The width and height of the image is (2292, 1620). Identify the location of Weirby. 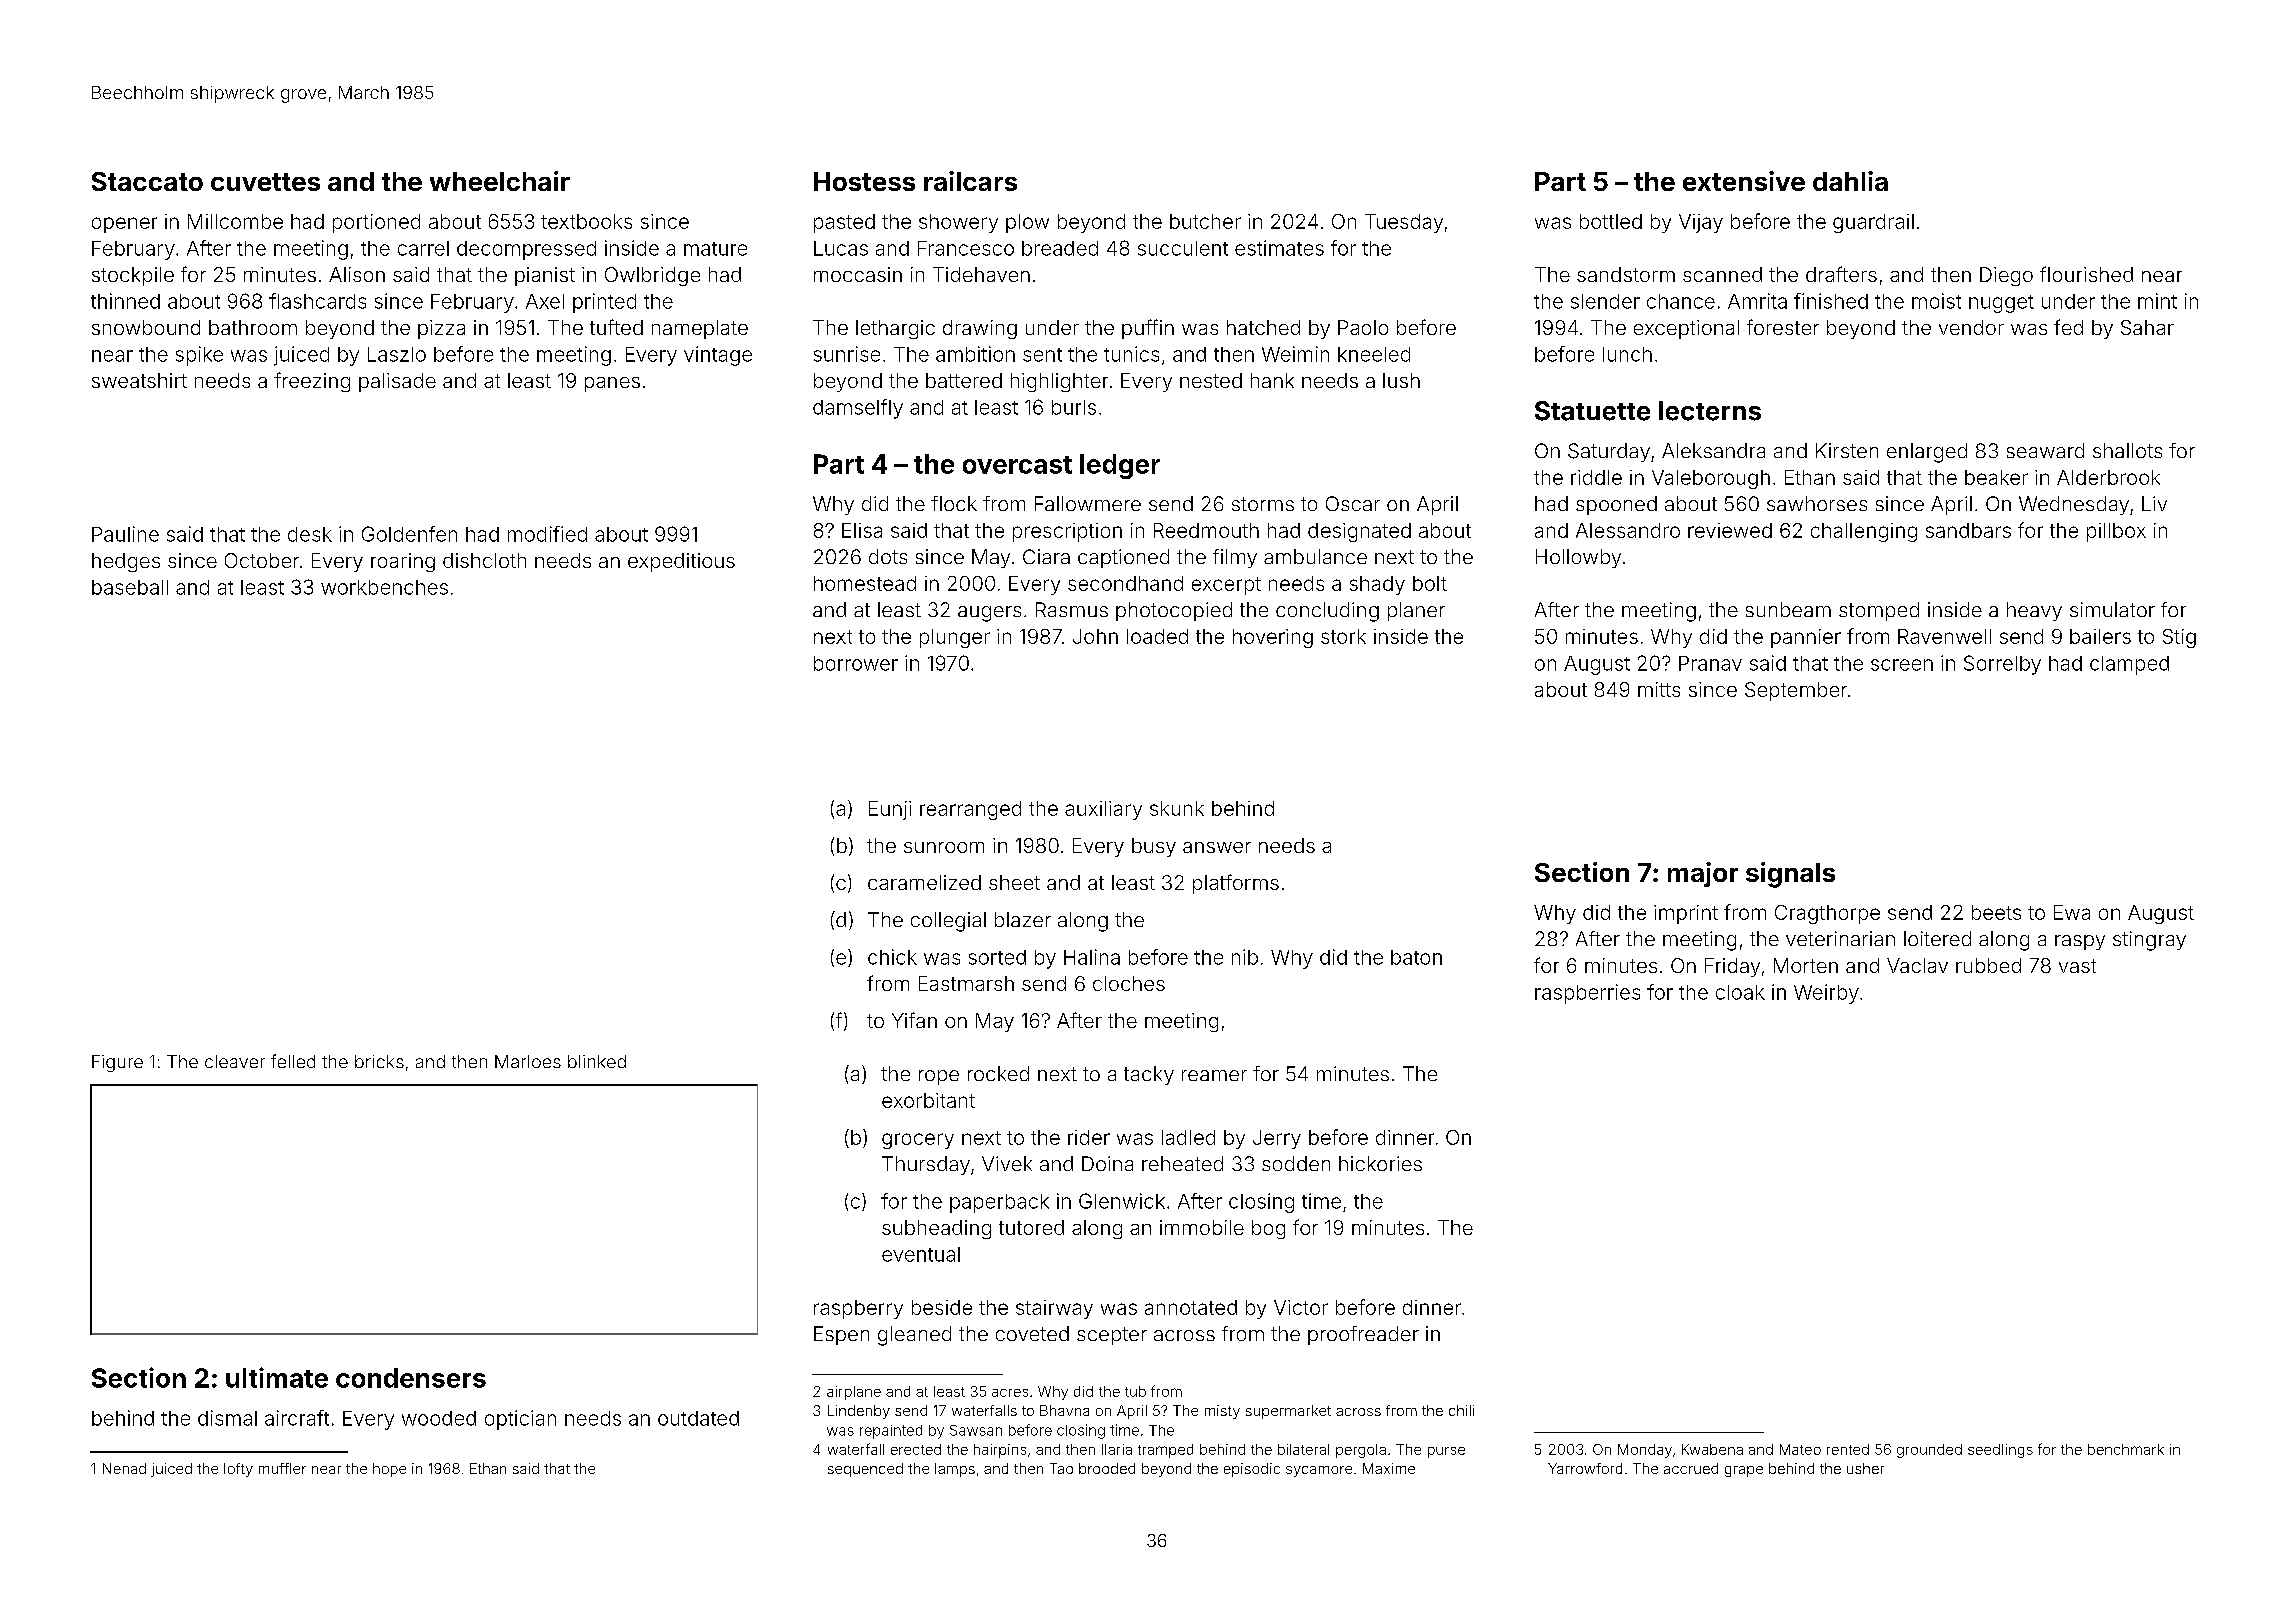
(1826, 994).
